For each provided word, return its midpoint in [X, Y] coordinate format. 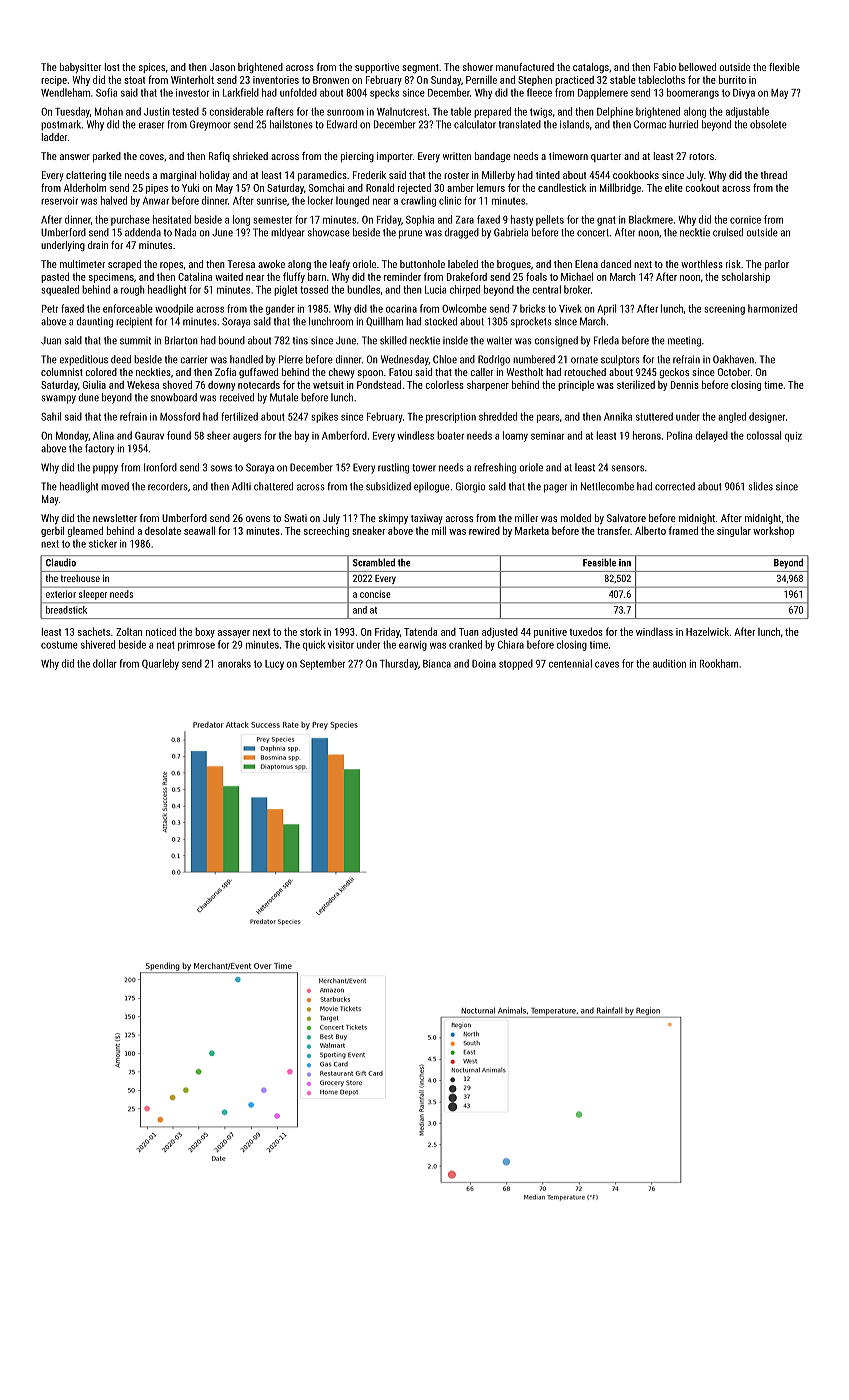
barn [317, 276]
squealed [60, 290]
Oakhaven [733, 359]
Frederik [369, 175]
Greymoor [210, 125]
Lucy [274, 665]
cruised [728, 232]
